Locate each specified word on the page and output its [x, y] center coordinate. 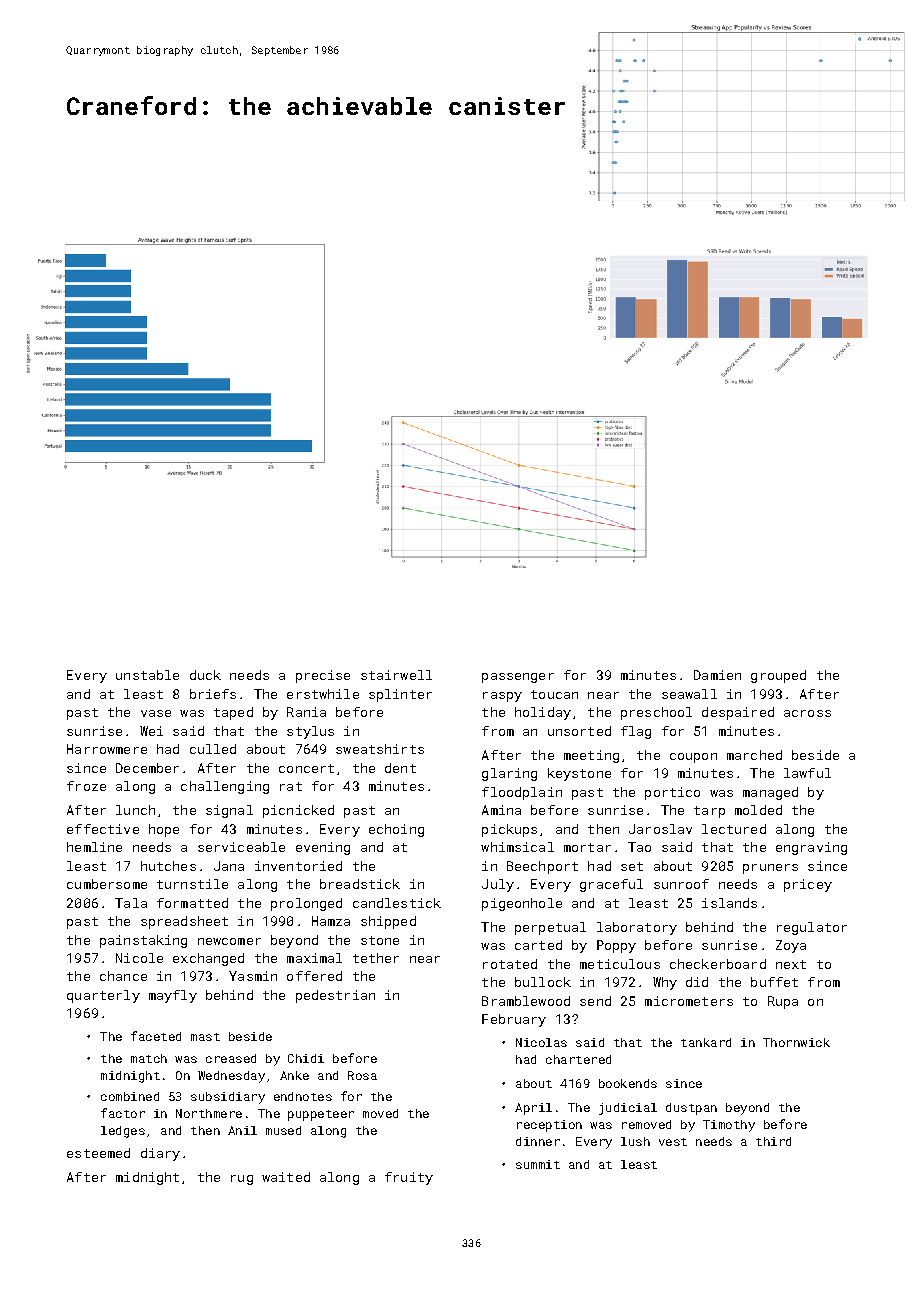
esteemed [98, 1153]
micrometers [689, 1001]
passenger [518, 678]
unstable [147, 675]
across [807, 713]
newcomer [229, 941]
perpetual [550, 928]
